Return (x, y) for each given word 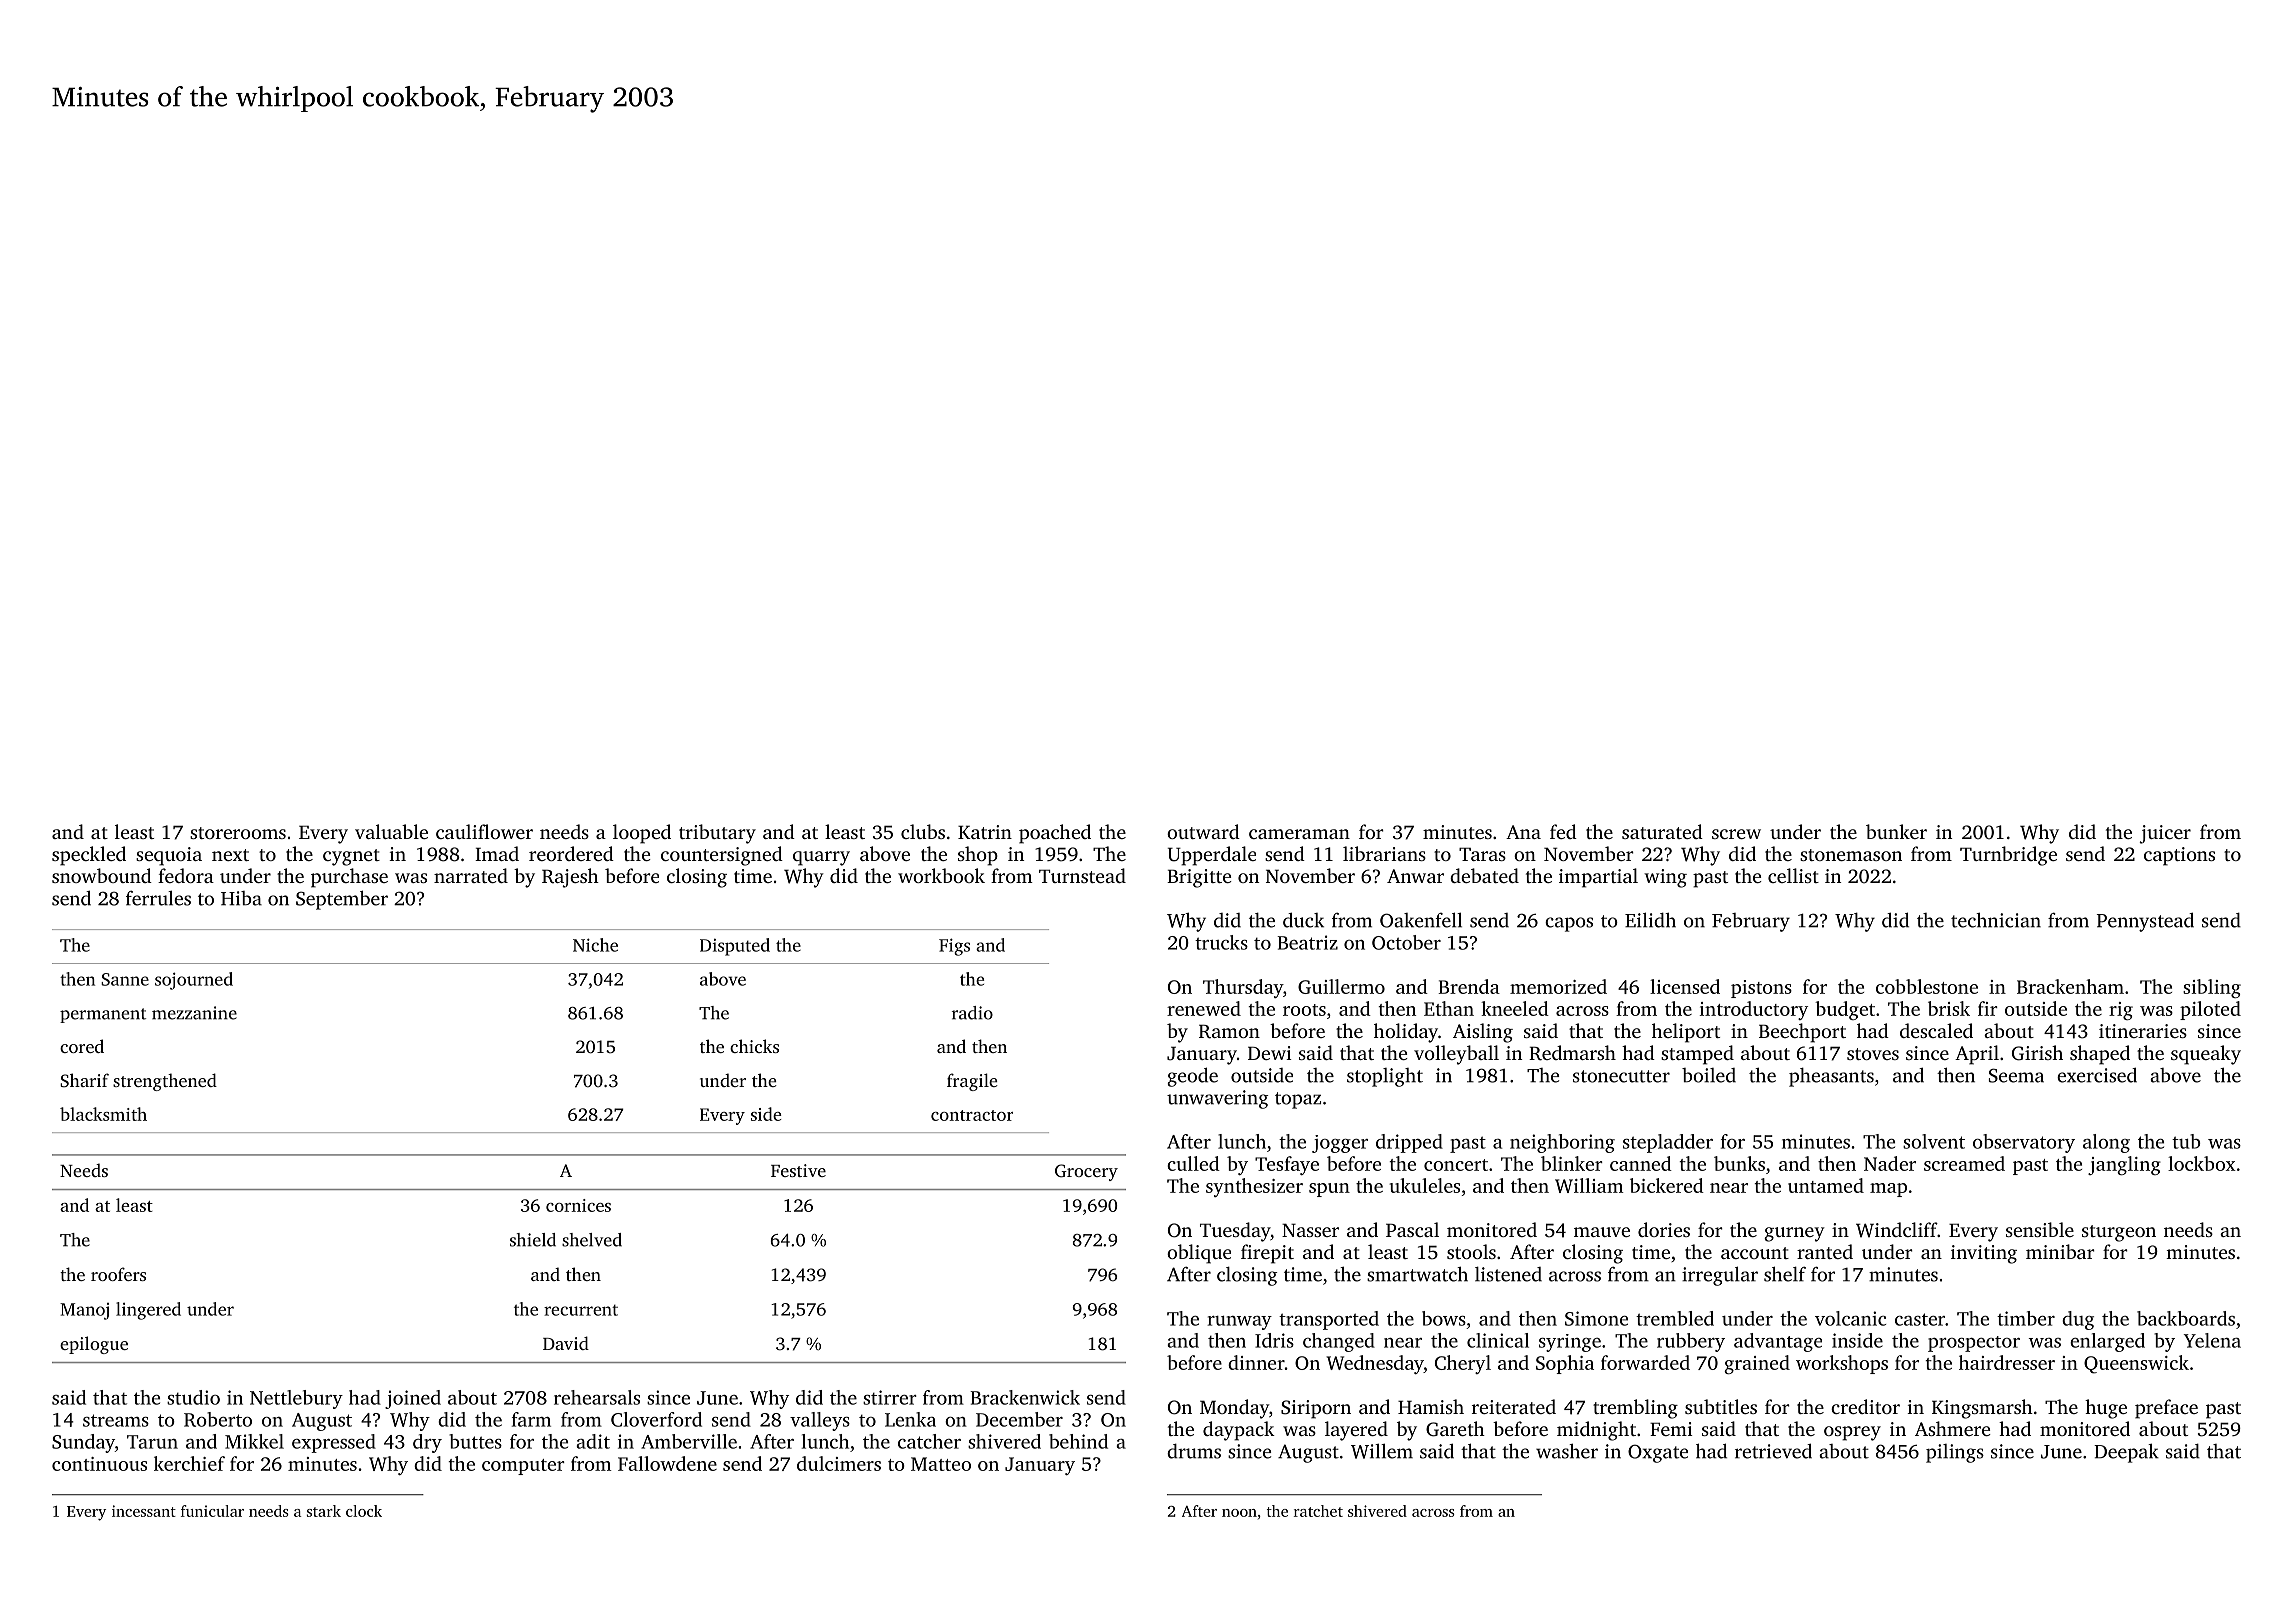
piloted (2210, 1010)
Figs (954, 947)
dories (1664, 1229)
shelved (592, 1240)
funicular (212, 1511)
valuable (391, 831)
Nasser (1310, 1230)
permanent (103, 1015)
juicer (2165, 834)
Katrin (985, 832)
